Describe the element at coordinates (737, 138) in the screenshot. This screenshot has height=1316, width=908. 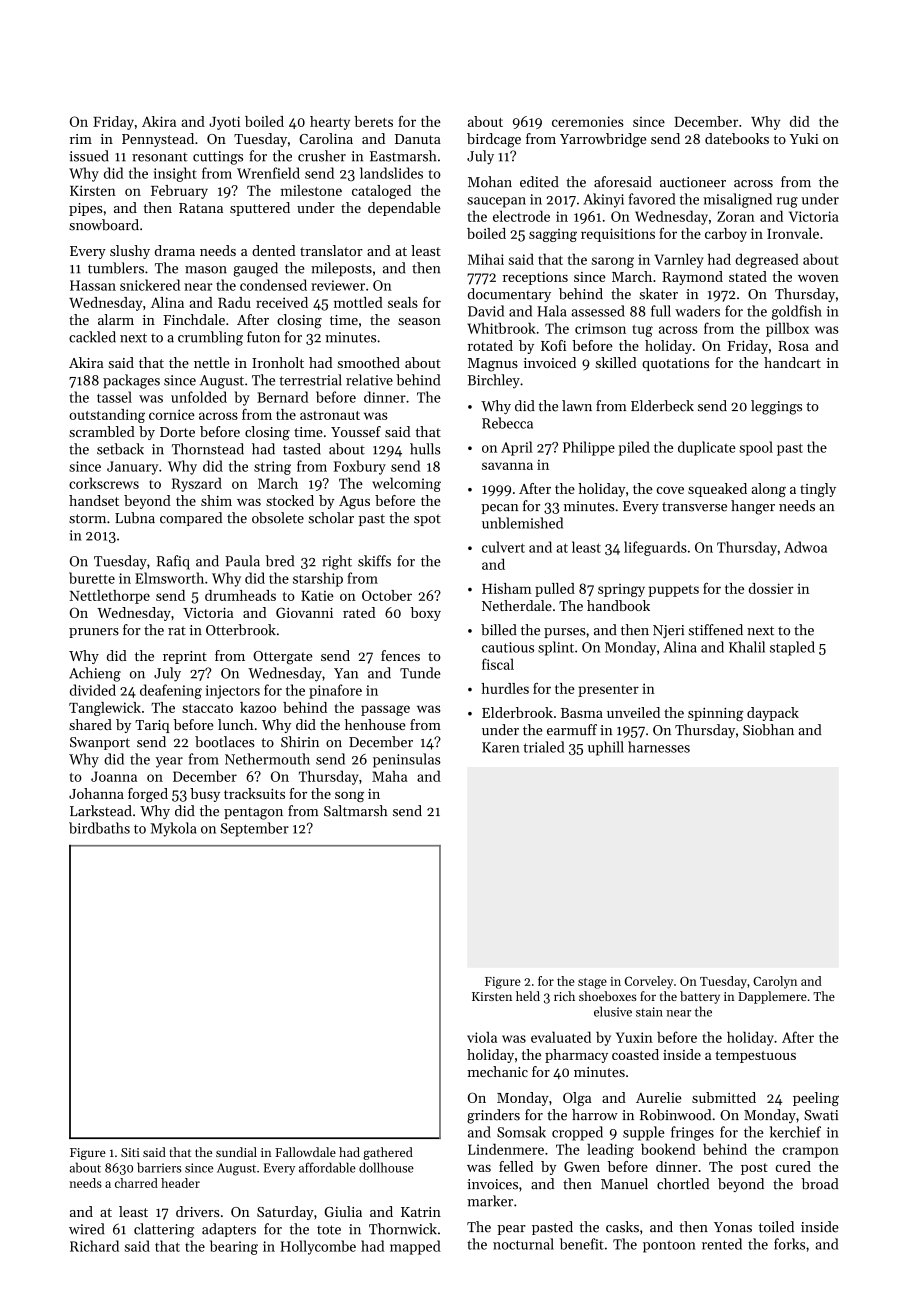
I see `datebooks` at that location.
